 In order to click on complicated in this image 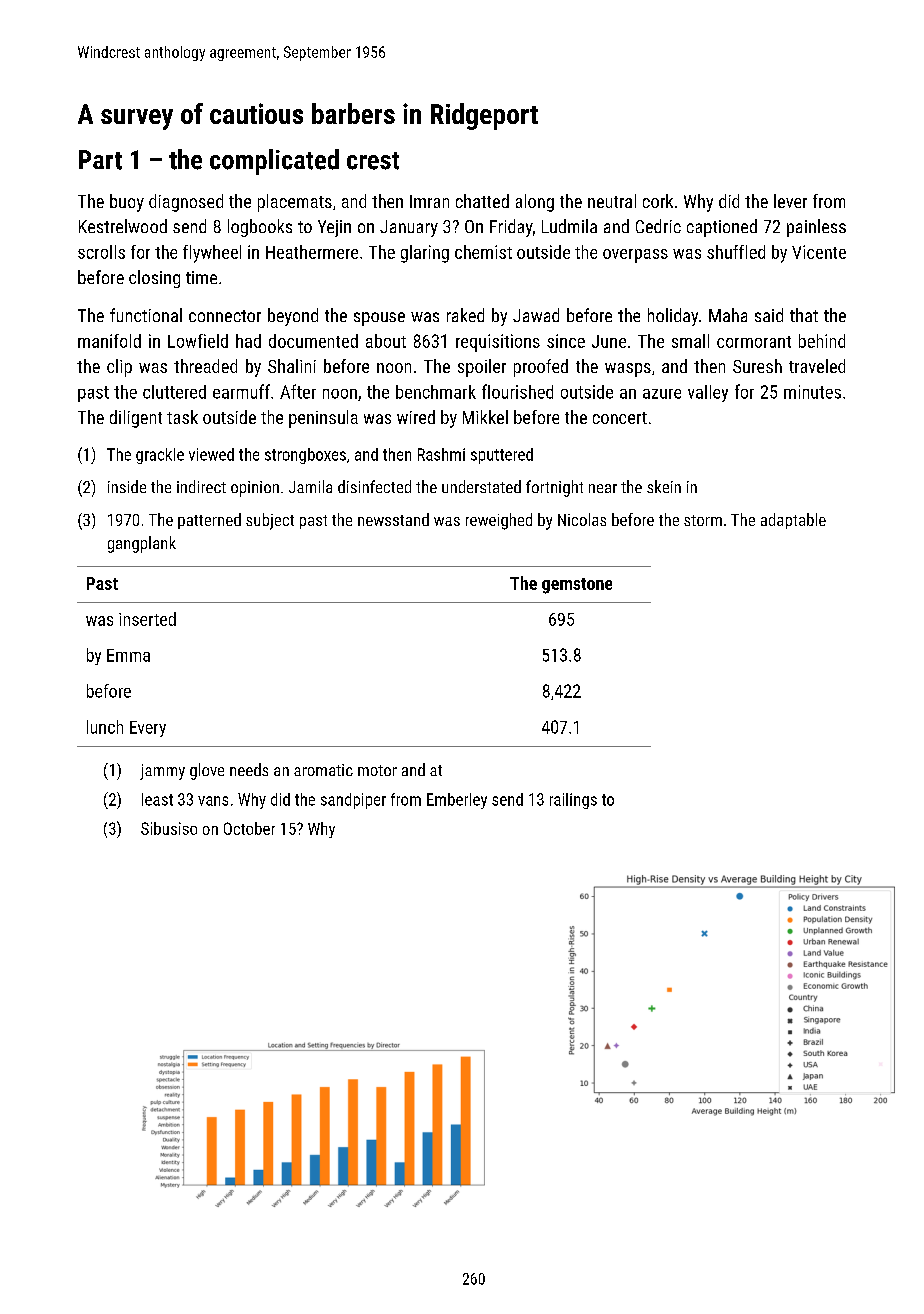, I will do `click(274, 162)`.
